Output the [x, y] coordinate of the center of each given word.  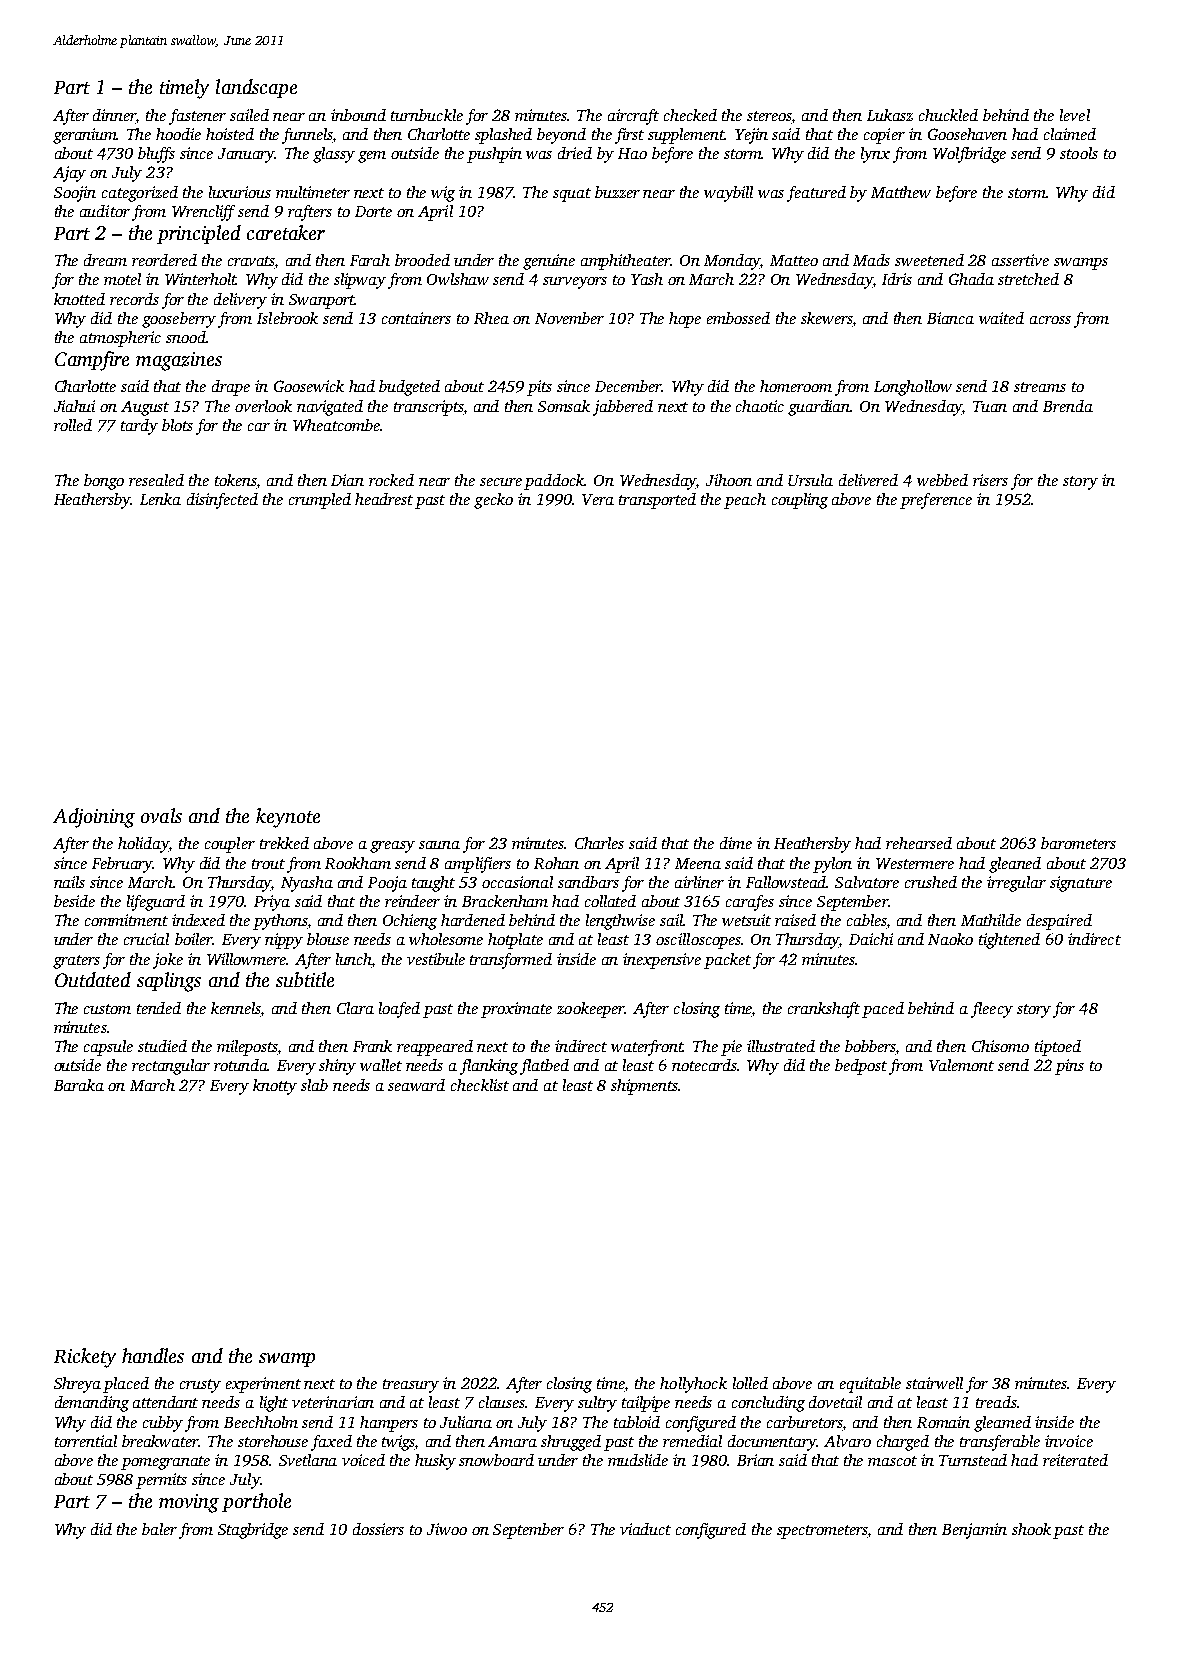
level [1075, 115]
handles [153, 1355]
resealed [156, 480]
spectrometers [822, 1532]
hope [685, 320]
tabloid [637, 1422]
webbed [942, 480]
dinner [115, 116]
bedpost [861, 1067]
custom [107, 1009]
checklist [480, 1085]
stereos [769, 117]
